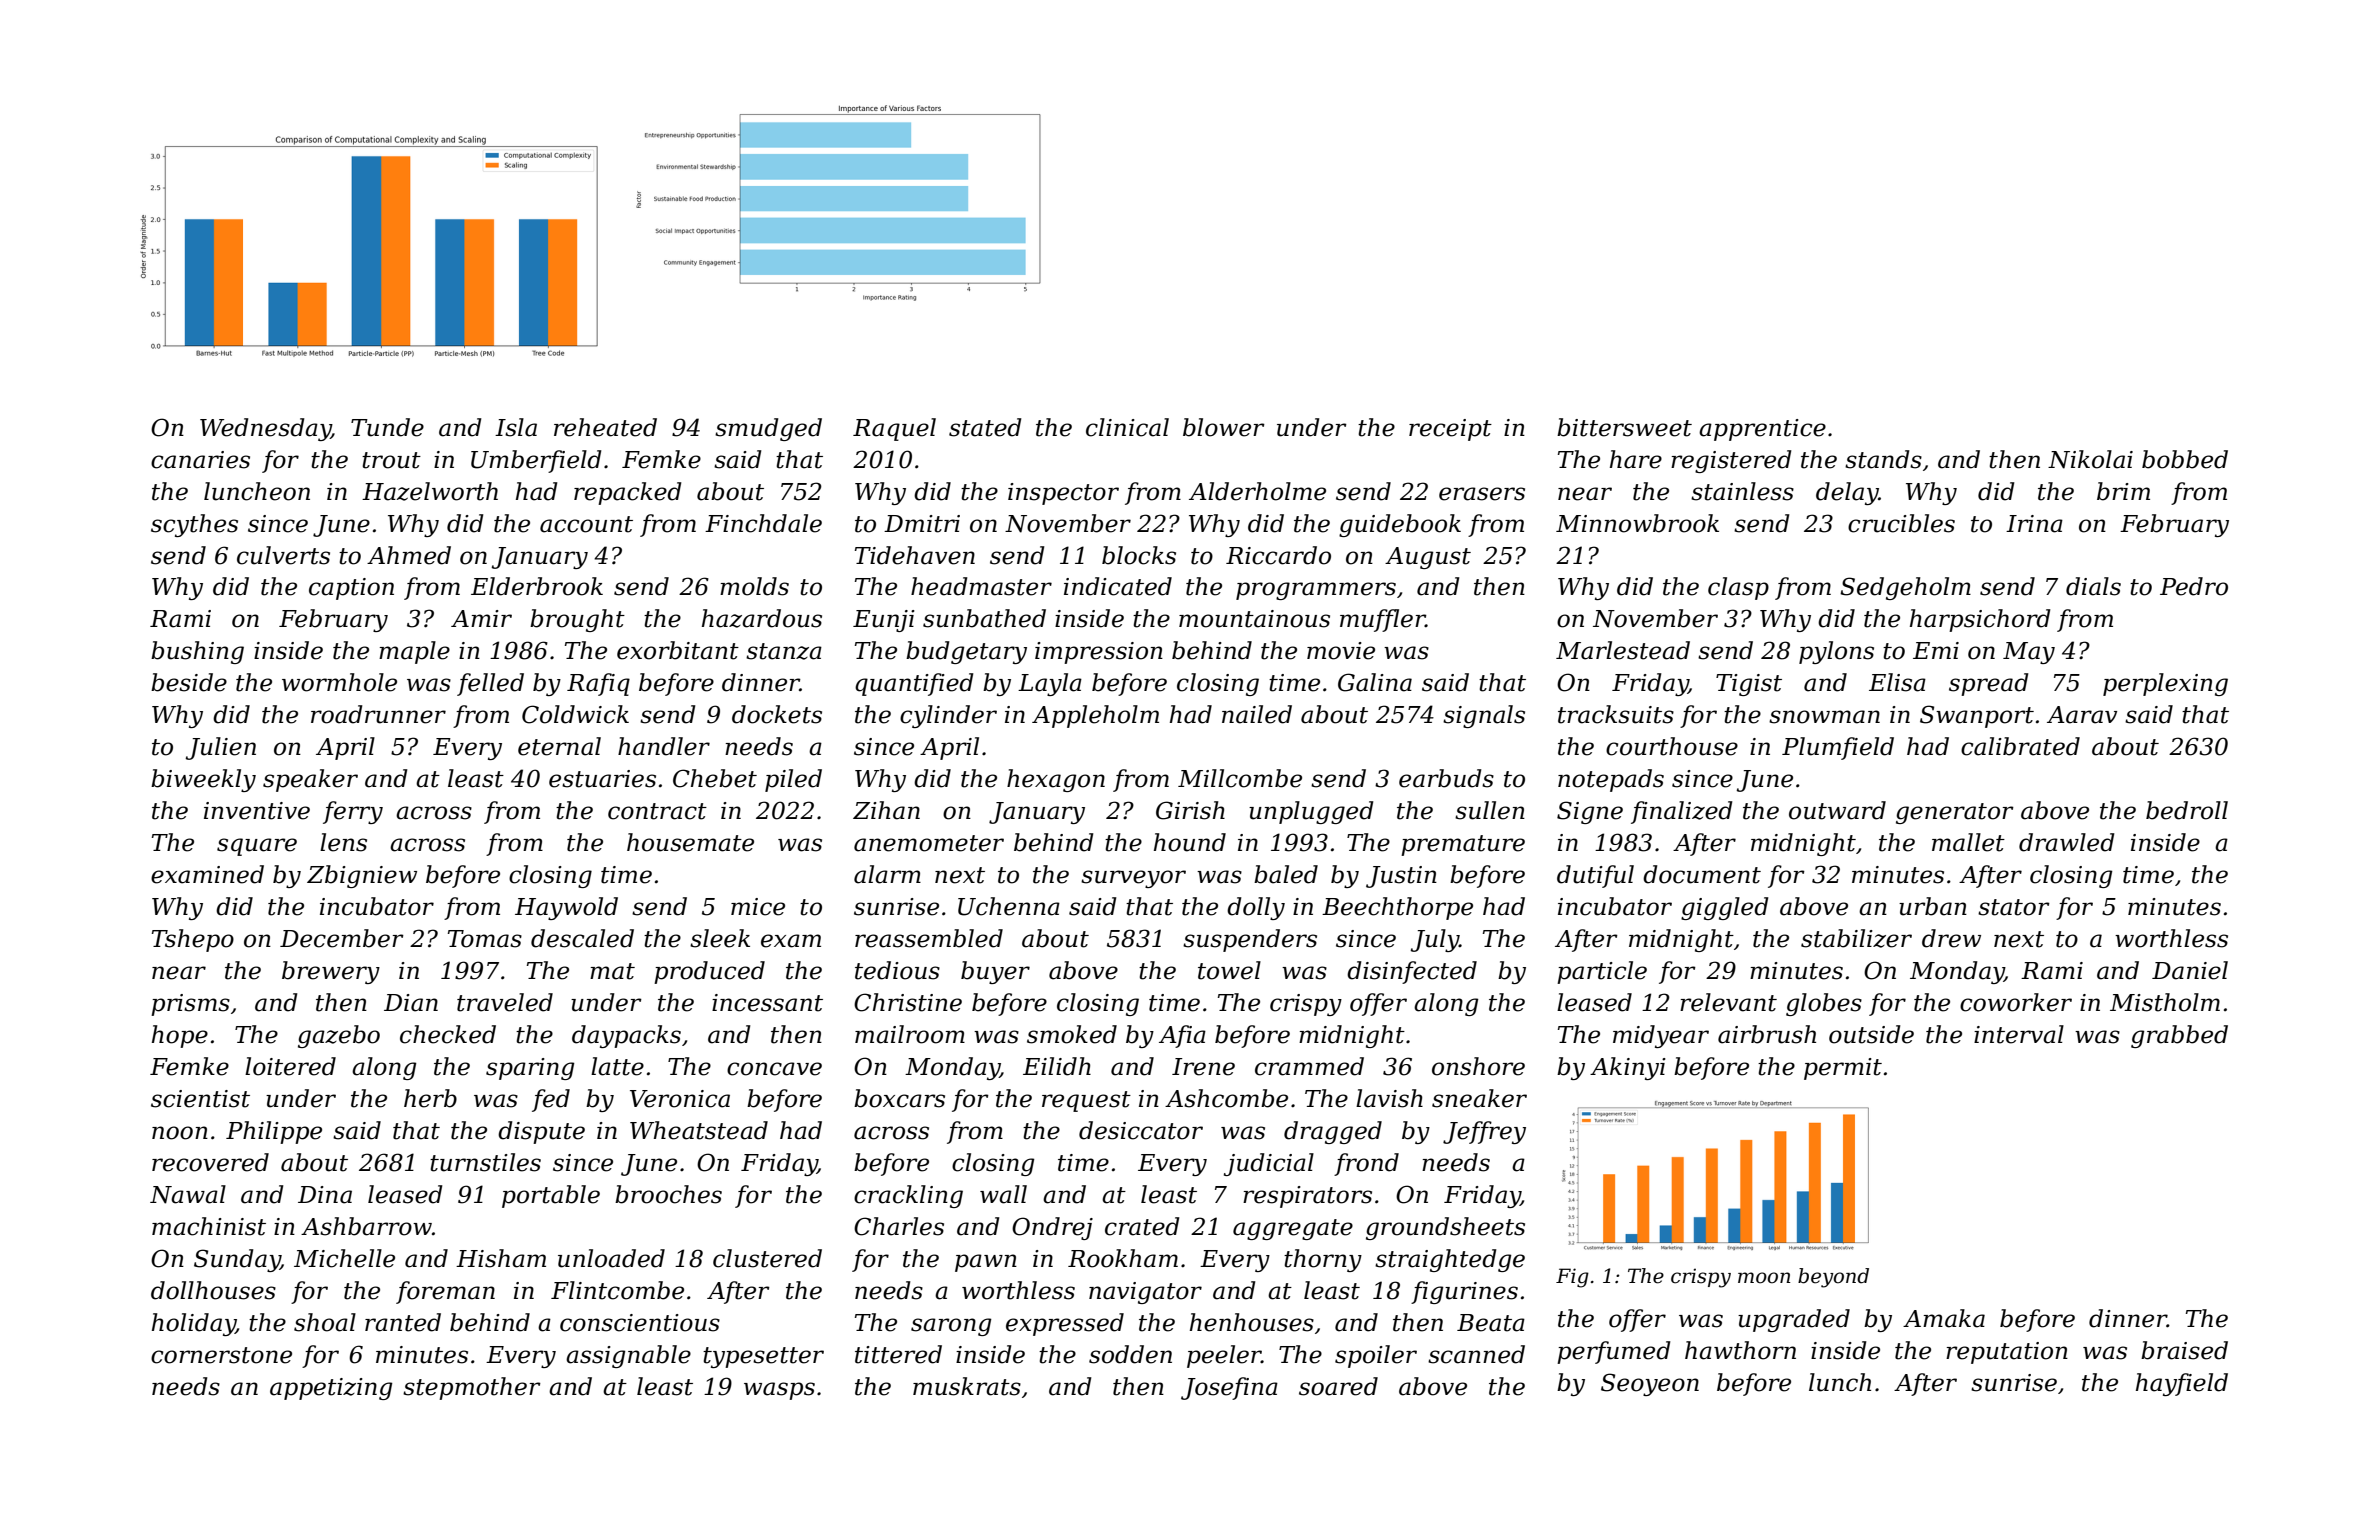 The image size is (2380, 1540). Describe the element at coordinates (1484, 716) in the screenshot. I see `signals` at that location.
